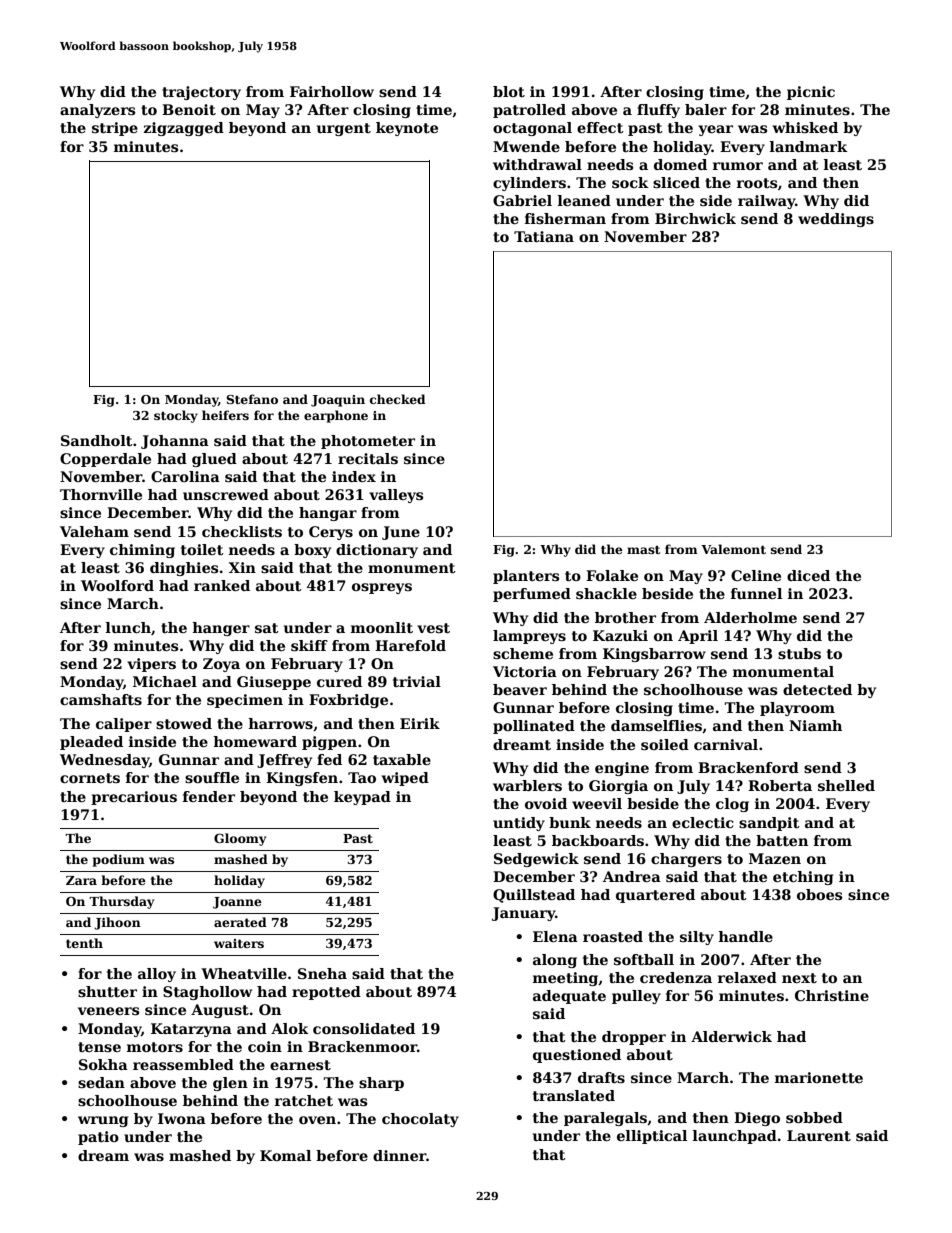  What do you see at coordinates (805, 127) in the image?
I see `whisked` at bounding box center [805, 127].
